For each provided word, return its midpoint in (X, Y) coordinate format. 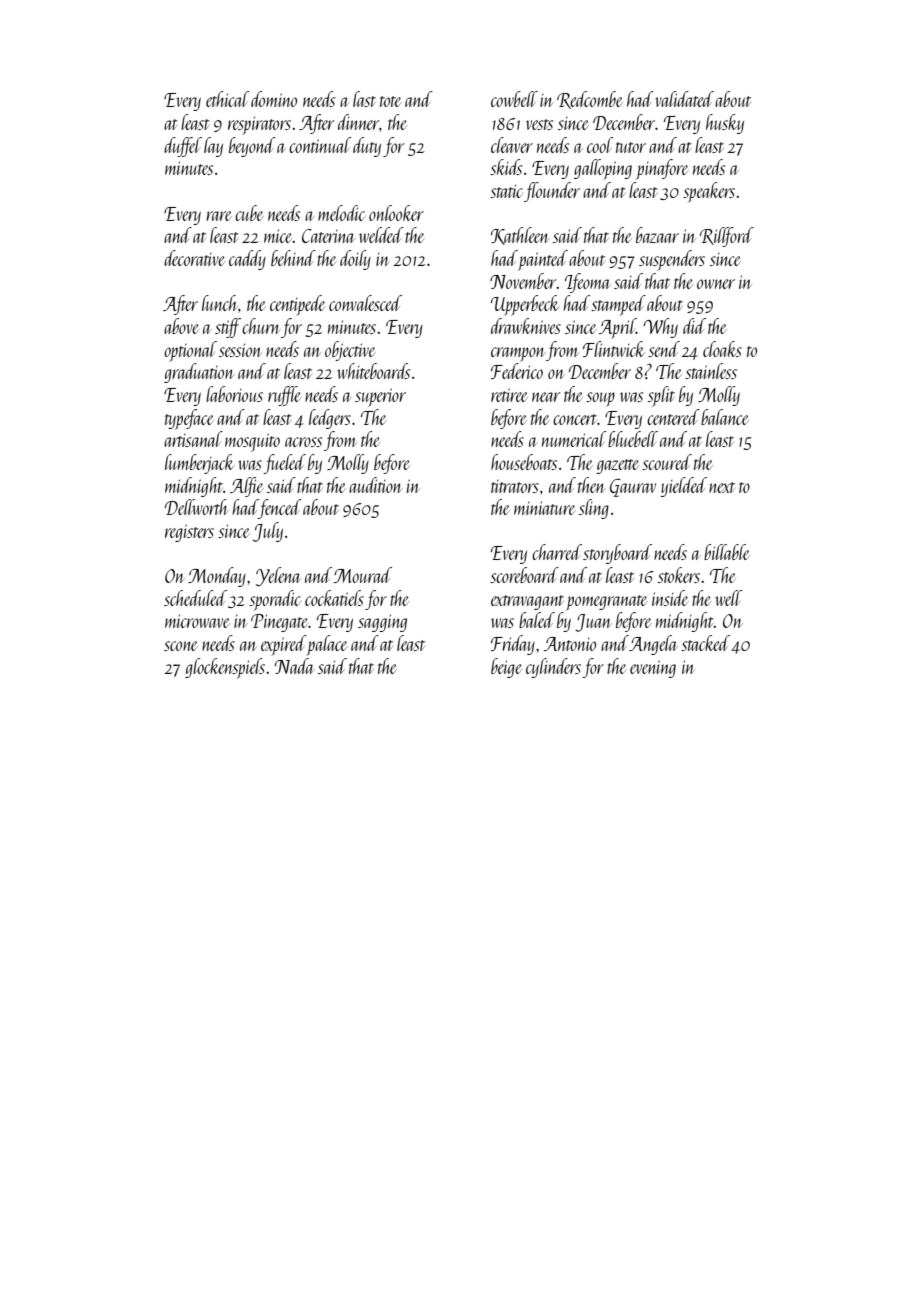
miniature (545, 508)
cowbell (514, 99)
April (617, 328)
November (523, 281)
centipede (298, 305)
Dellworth (197, 507)
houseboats (524, 462)
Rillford (727, 237)
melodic (341, 213)
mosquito (252, 442)
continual (320, 145)
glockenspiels (225, 668)
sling (594, 509)
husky (725, 124)
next (722, 487)
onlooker (396, 213)
